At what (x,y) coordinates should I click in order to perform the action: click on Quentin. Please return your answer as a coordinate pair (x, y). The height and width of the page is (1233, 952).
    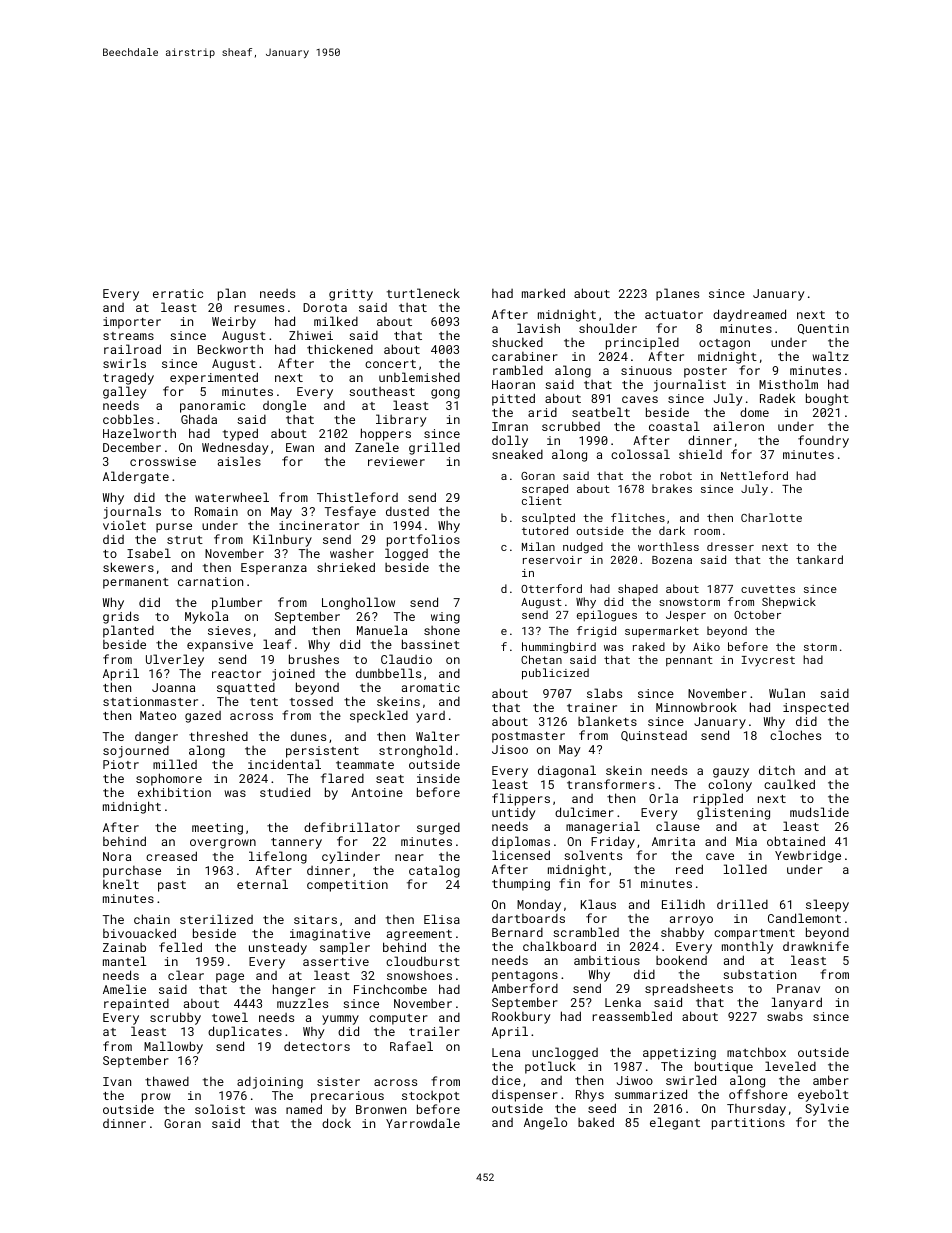
    Looking at the image, I should click on (823, 329).
